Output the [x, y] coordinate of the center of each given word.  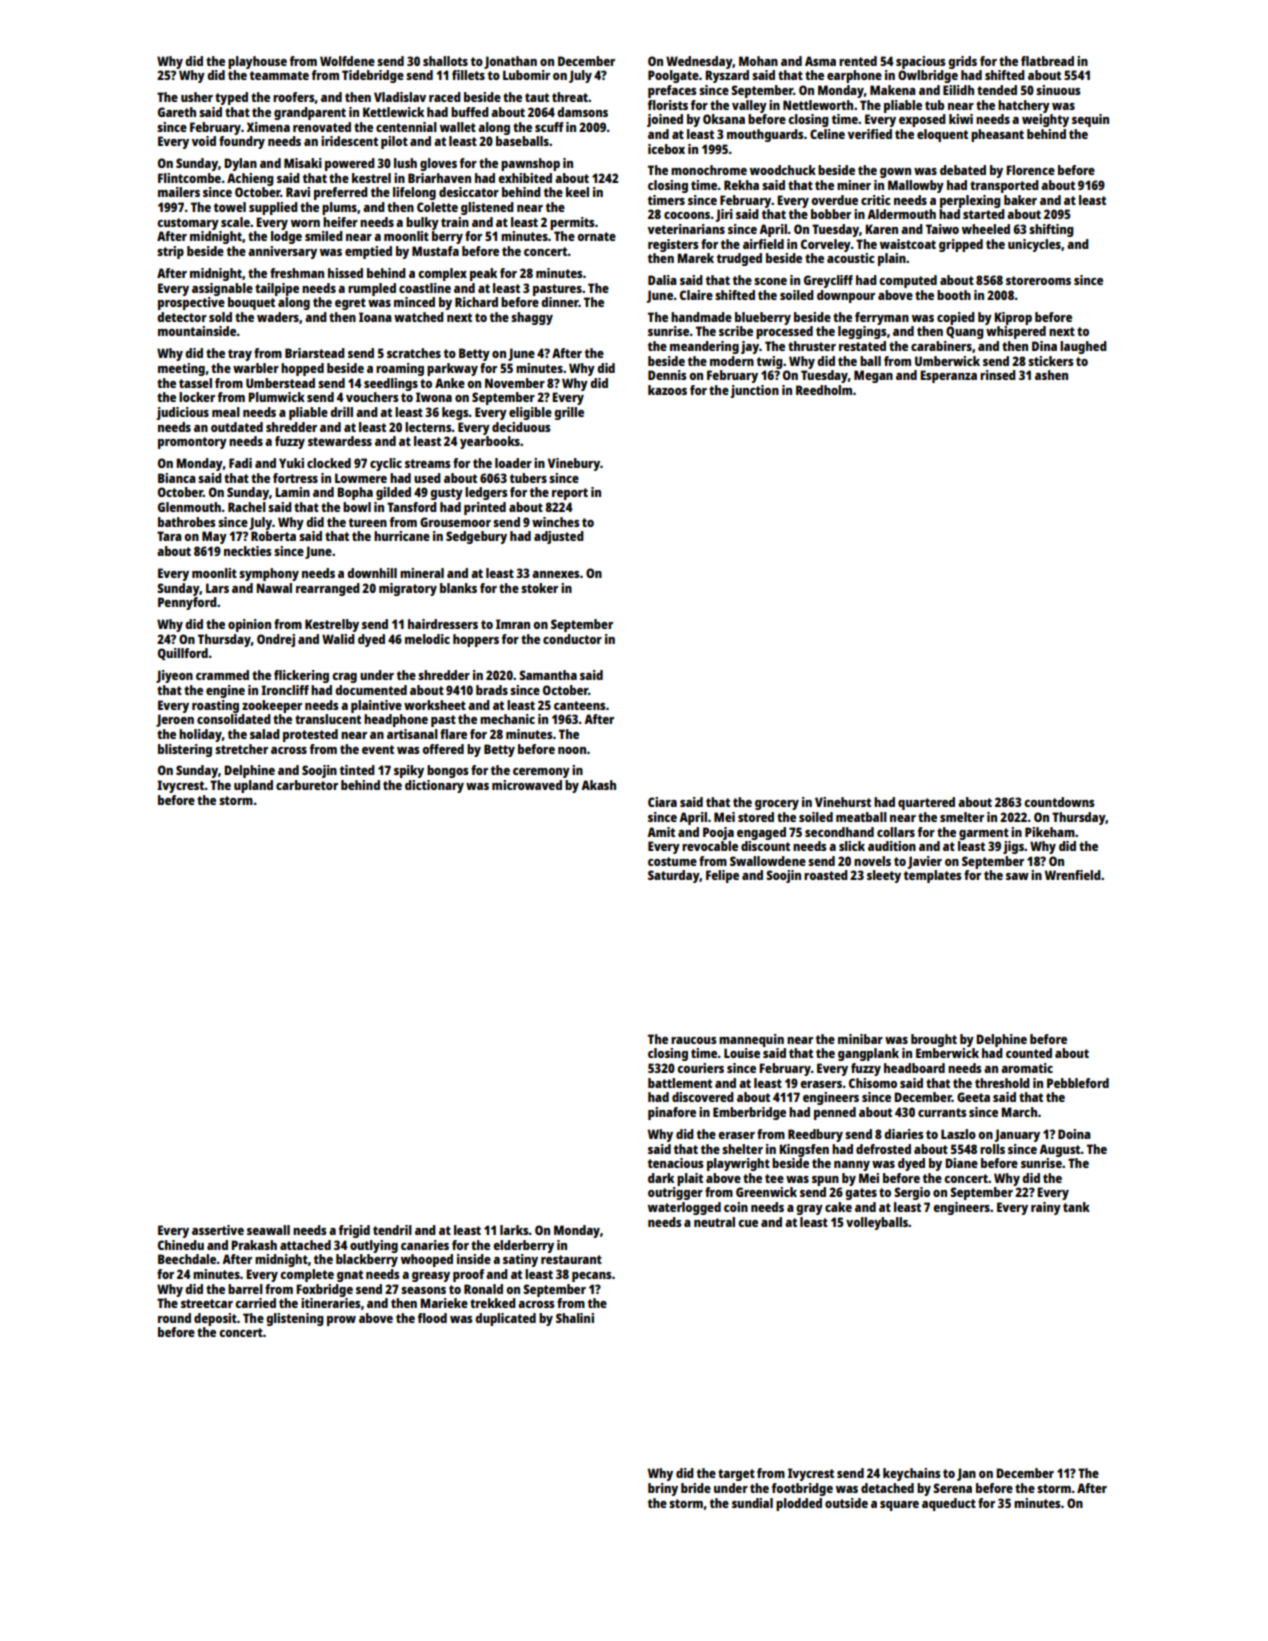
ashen [1051, 375]
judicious [182, 413]
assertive [218, 1230]
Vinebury [574, 464]
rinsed [998, 375]
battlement [680, 1083]
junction [754, 391]
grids [962, 62]
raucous [694, 1040]
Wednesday [699, 62]
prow [341, 1321]
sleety [884, 876]
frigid [354, 1231]
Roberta [273, 536]
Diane [961, 1163]
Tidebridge [373, 76]
